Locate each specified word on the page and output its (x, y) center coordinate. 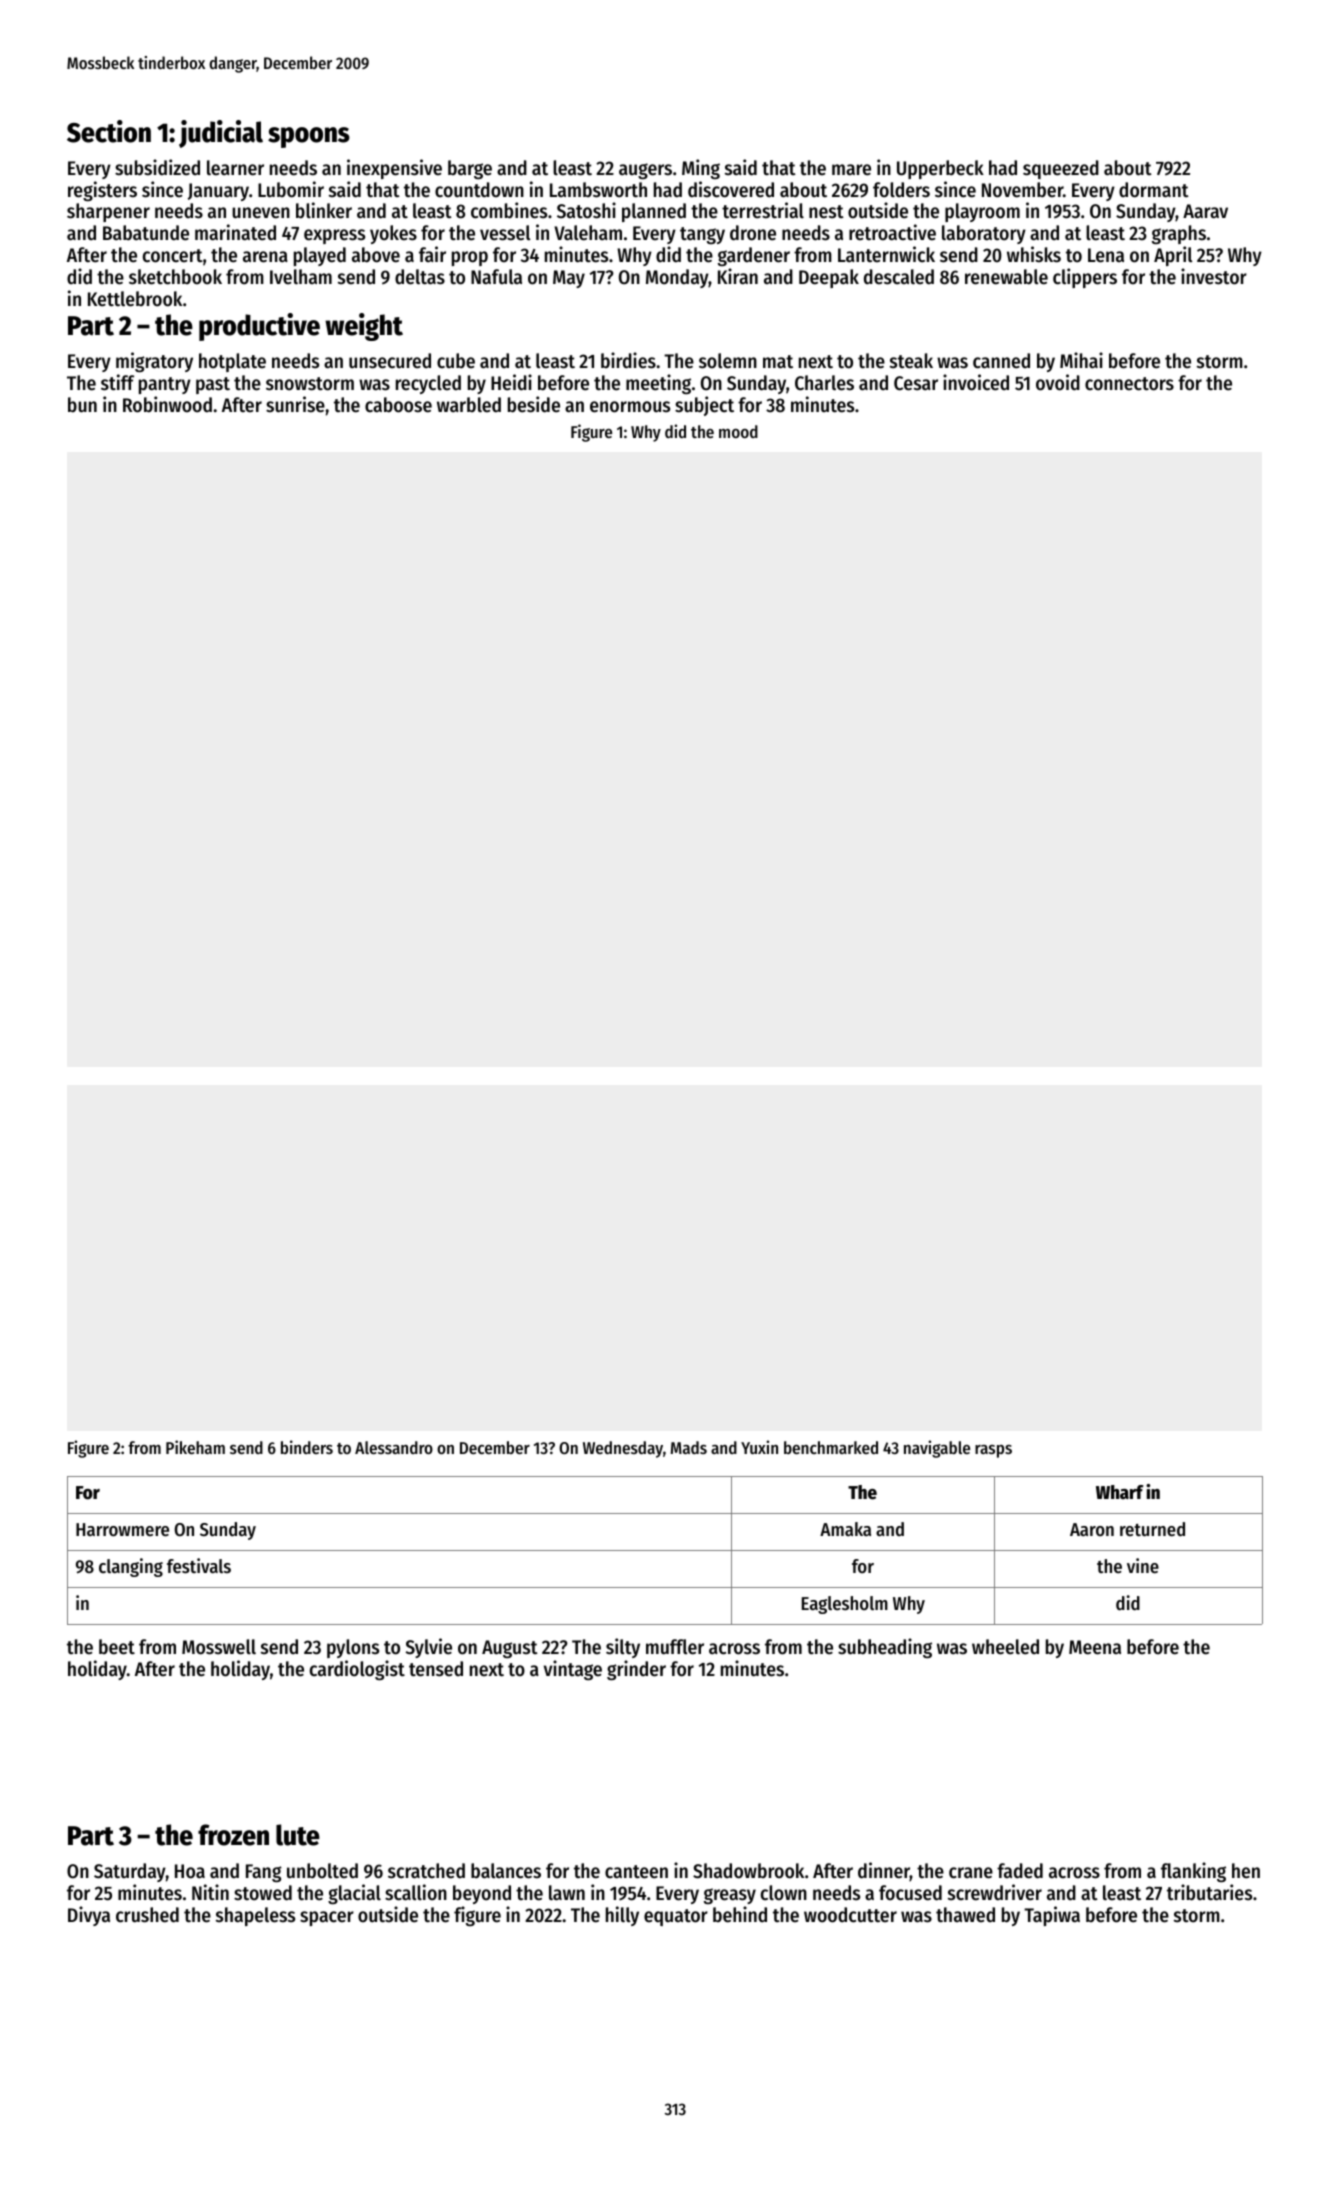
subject (704, 406)
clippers (1085, 278)
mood (738, 431)
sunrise (295, 404)
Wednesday (623, 1449)
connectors (1129, 384)
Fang (264, 1873)
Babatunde (146, 233)
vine (1143, 1566)
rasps (993, 1451)
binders (307, 1447)
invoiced (976, 382)
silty (623, 1648)
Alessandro (394, 1447)
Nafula (496, 277)
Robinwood (167, 404)
